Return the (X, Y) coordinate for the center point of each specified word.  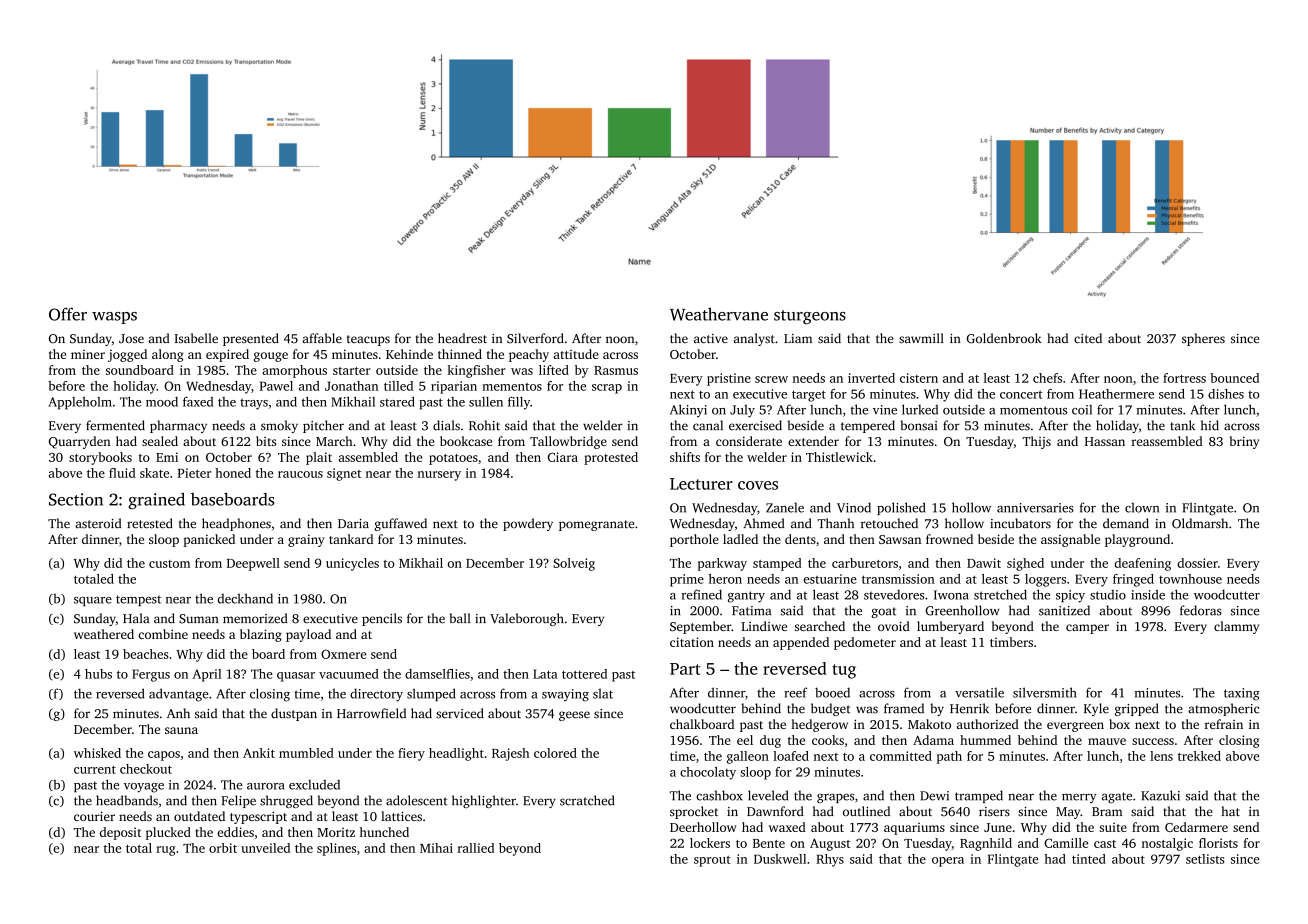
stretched (1000, 594)
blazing (261, 635)
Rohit (484, 425)
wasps (114, 318)
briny (1244, 442)
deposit (120, 833)
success (1153, 741)
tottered (584, 674)
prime (687, 580)
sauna (181, 730)
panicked (209, 540)
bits (266, 441)
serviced (460, 713)
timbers (1011, 642)
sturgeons (810, 317)
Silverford (535, 338)
